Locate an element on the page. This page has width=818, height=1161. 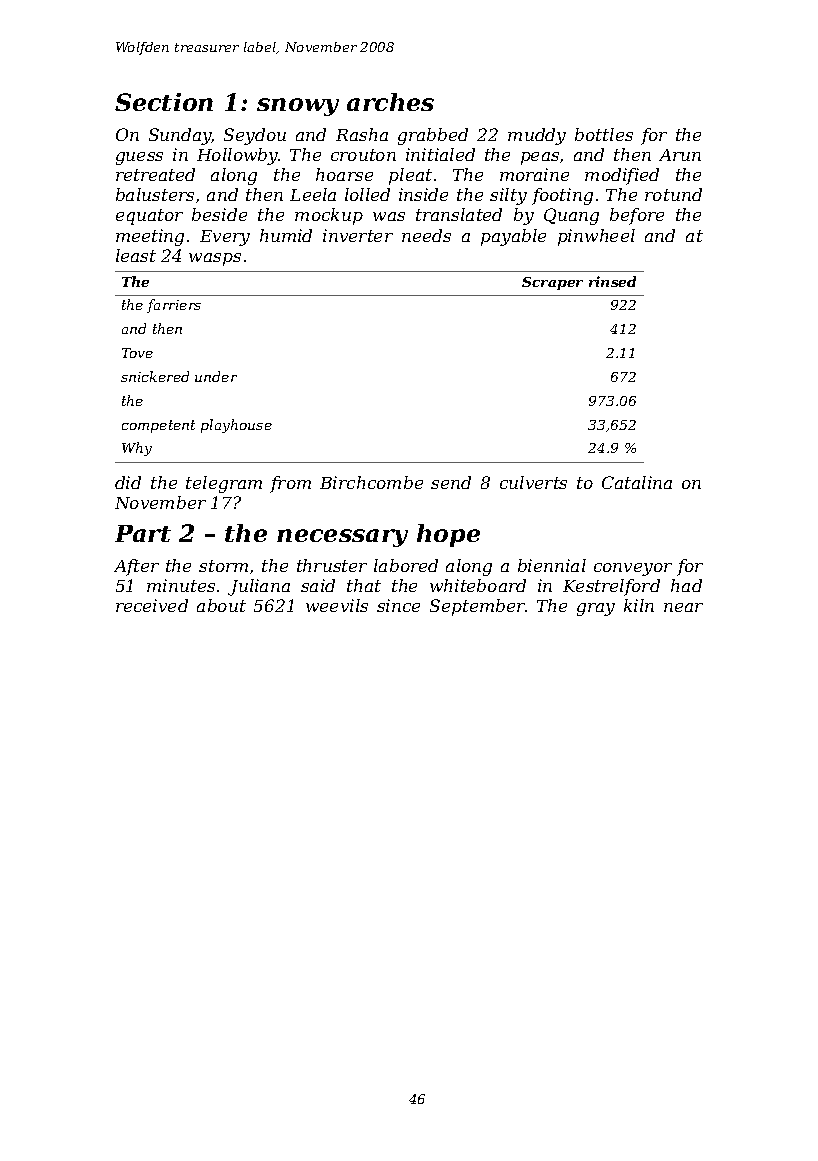
least is located at coordinates (136, 255).
